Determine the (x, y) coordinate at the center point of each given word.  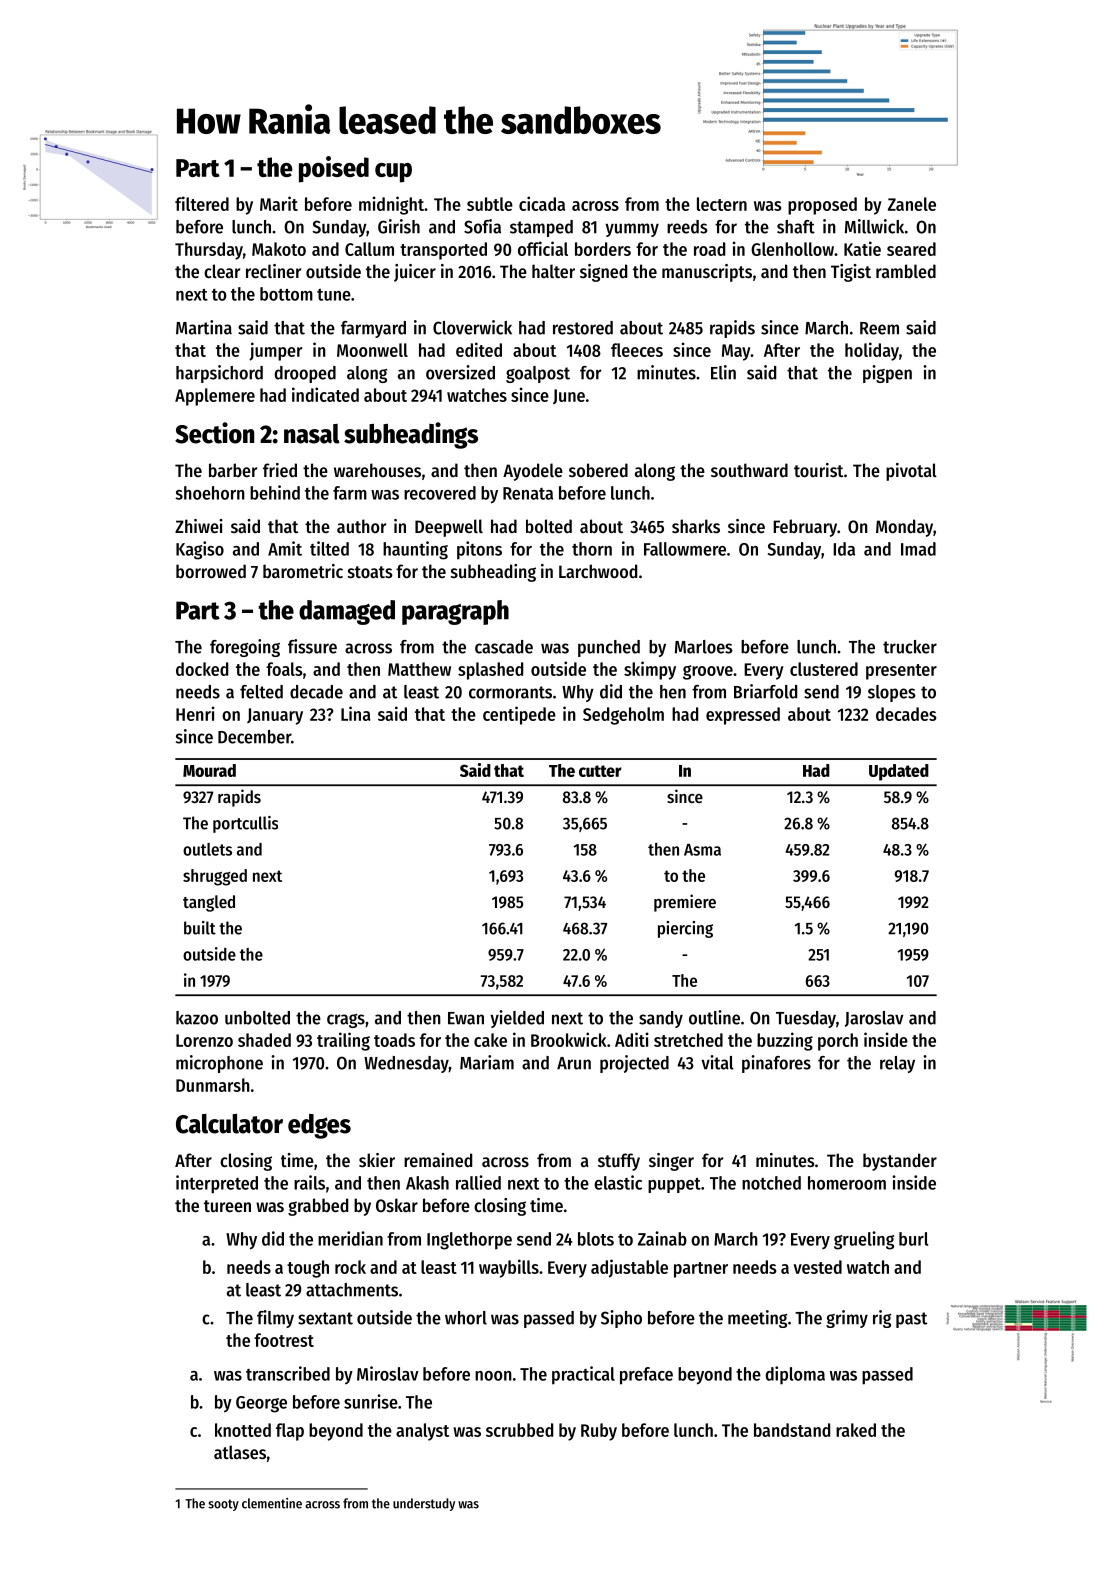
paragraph (455, 612)
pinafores (776, 1064)
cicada (542, 203)
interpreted (217, 1184)
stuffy (619, 1162)
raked (856, 1430)
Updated (899, 772)
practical (583, 1375)
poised (334, 169)
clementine (272, 1503)
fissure (312, 646)
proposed (822, 206)
